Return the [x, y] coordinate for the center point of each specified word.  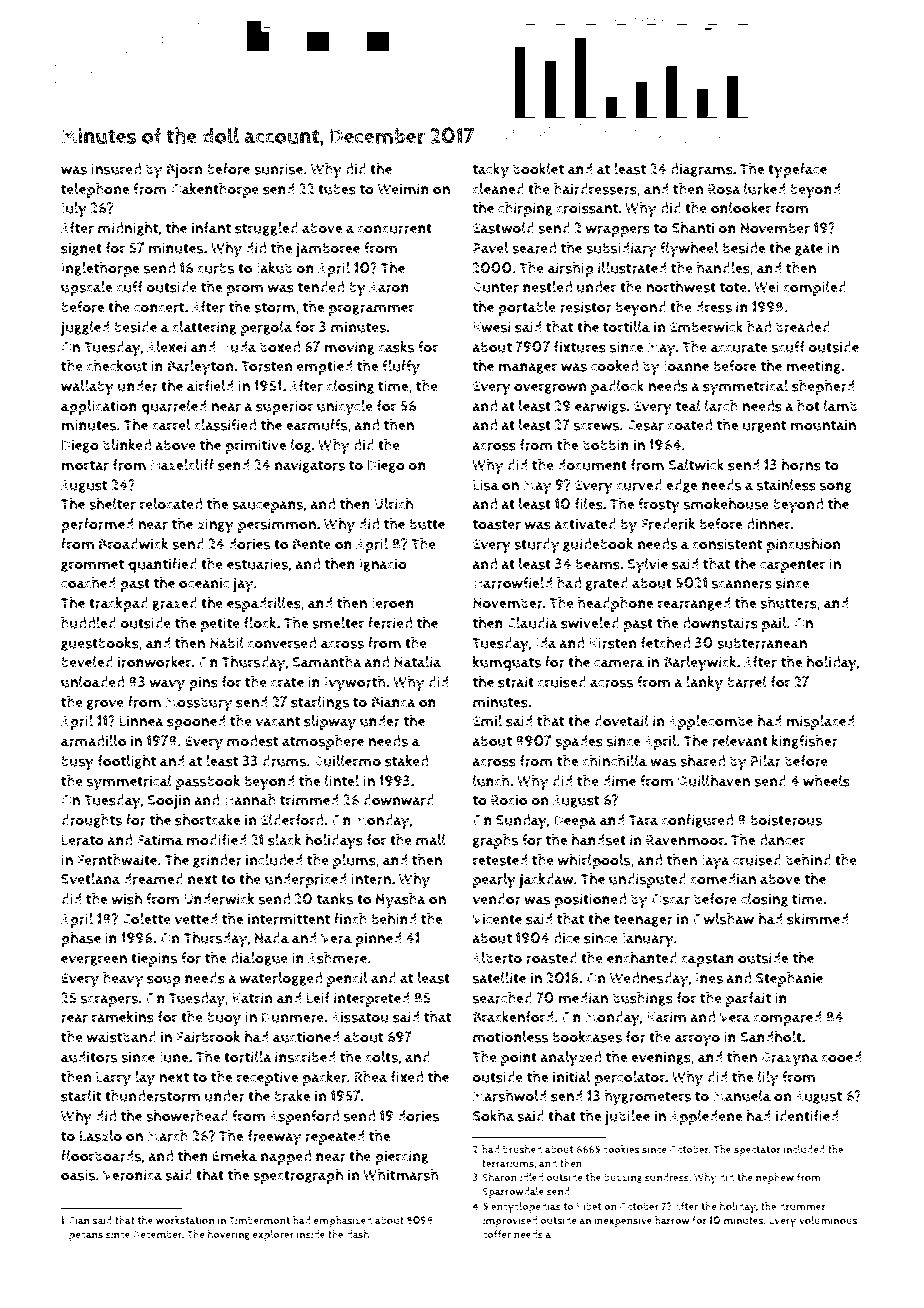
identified [807, 1116]
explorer [273, 1235]
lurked [765, 189]
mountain [823, 425]
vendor [497, 899]
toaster [497, 524]
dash [358, 1234]
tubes [337, 189]
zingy [215, 526]
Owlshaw [723, 919]
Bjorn [185, 171]
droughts [91, 821]
